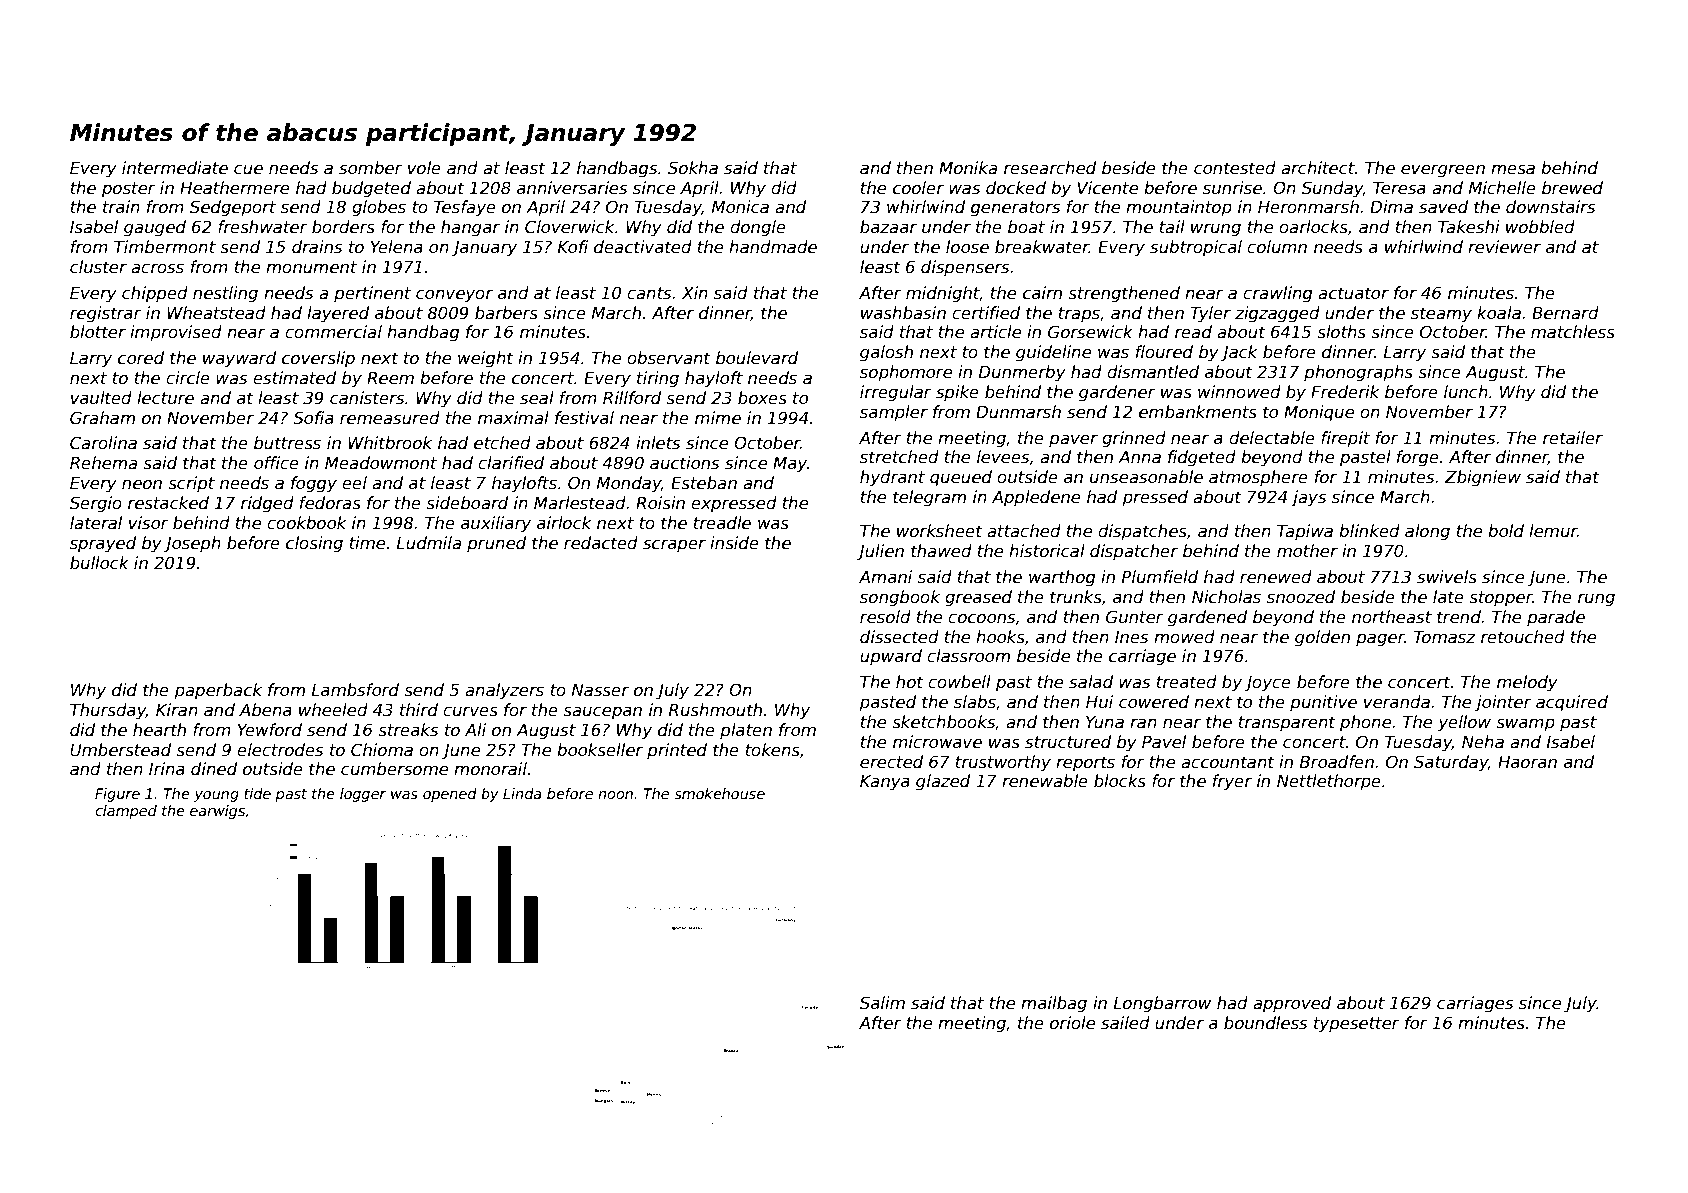 The height and width of the screenshot is (1193, 1688). Describe the element at coordinates (882, 1003) in the screenshot. I see `Salim` at that location.
